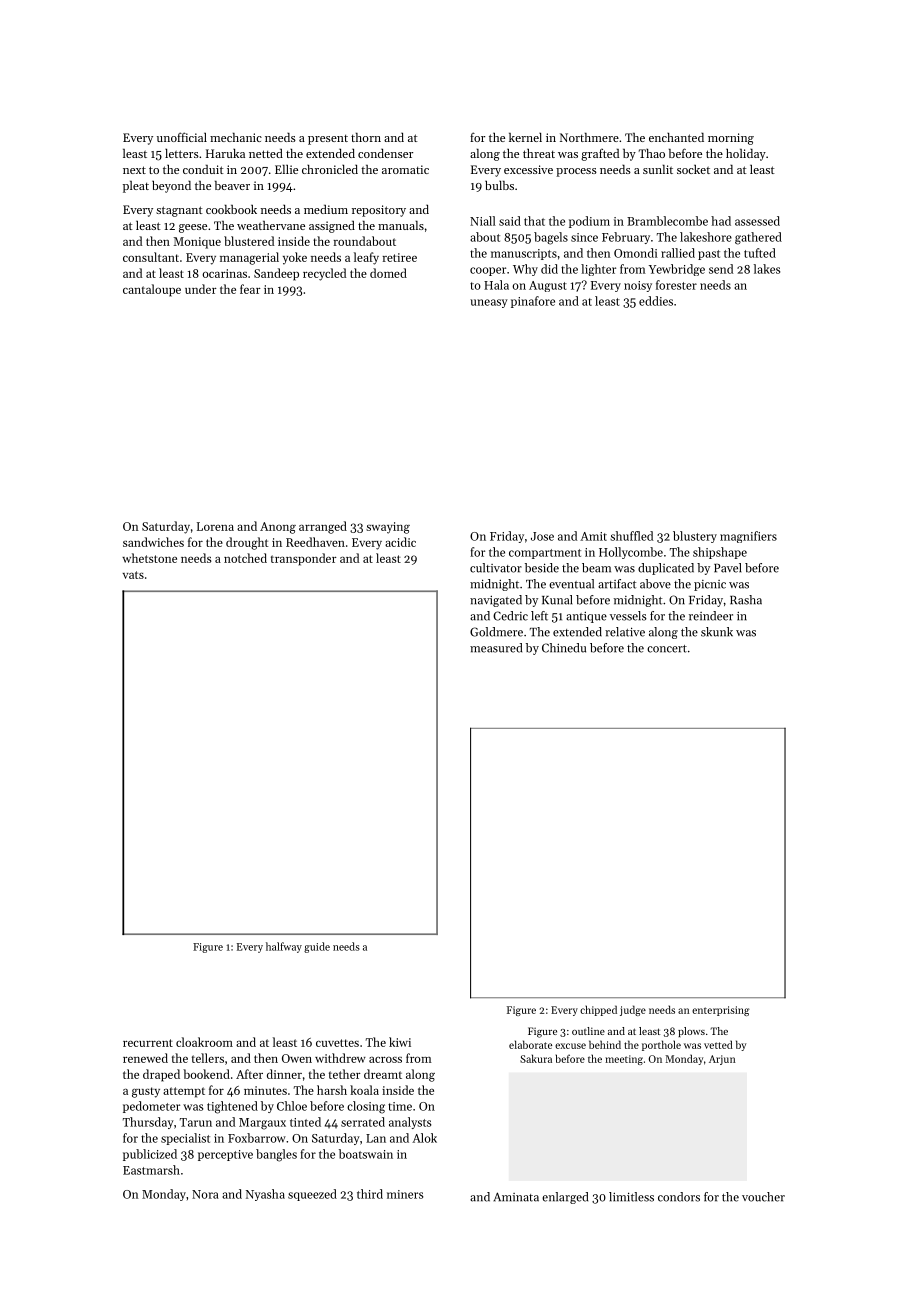 This document has width=908, height=1316. I want to click on sandwiches, so click(153, 542).
